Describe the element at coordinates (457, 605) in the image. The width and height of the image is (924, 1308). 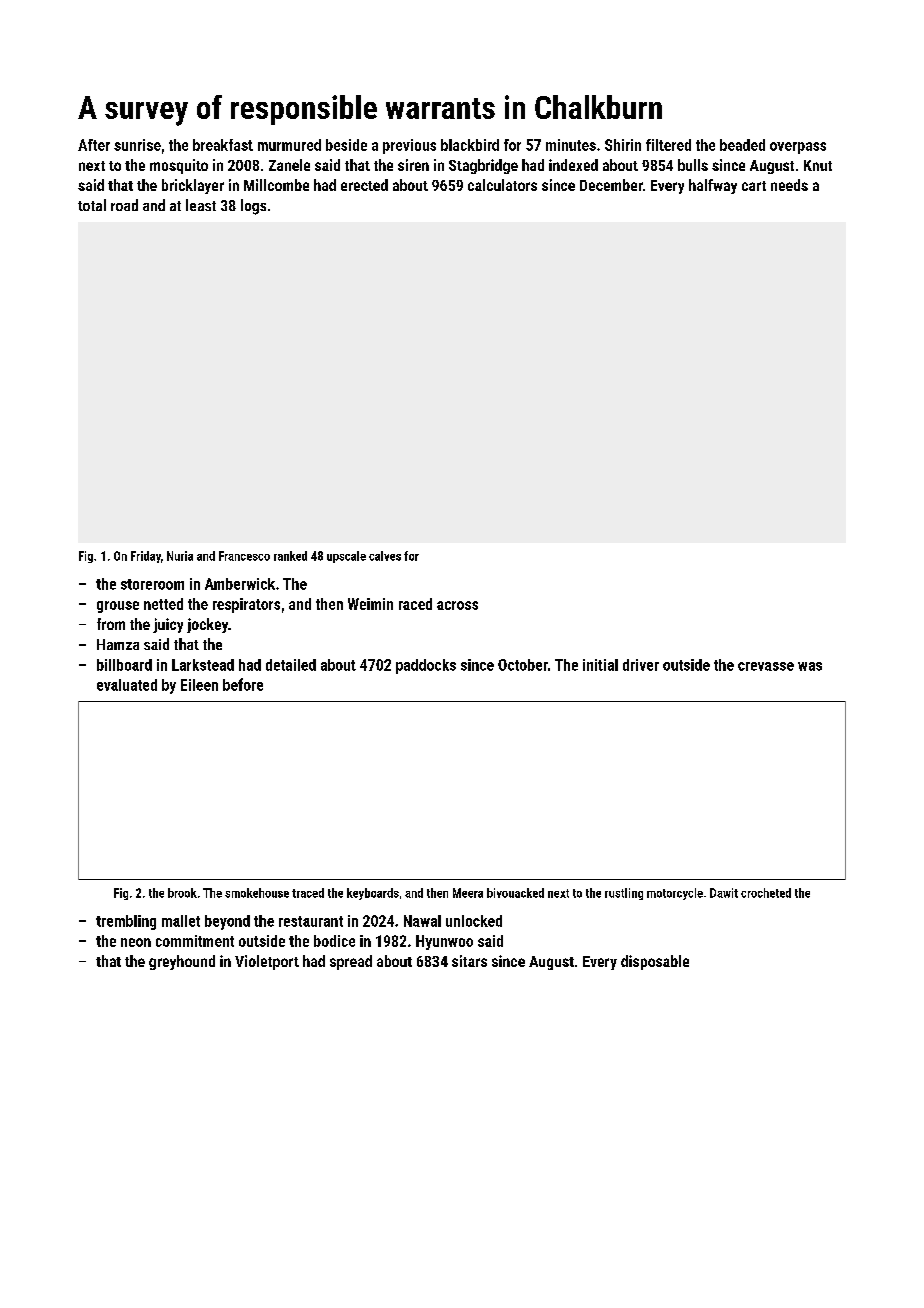
I see `across` at that location.
